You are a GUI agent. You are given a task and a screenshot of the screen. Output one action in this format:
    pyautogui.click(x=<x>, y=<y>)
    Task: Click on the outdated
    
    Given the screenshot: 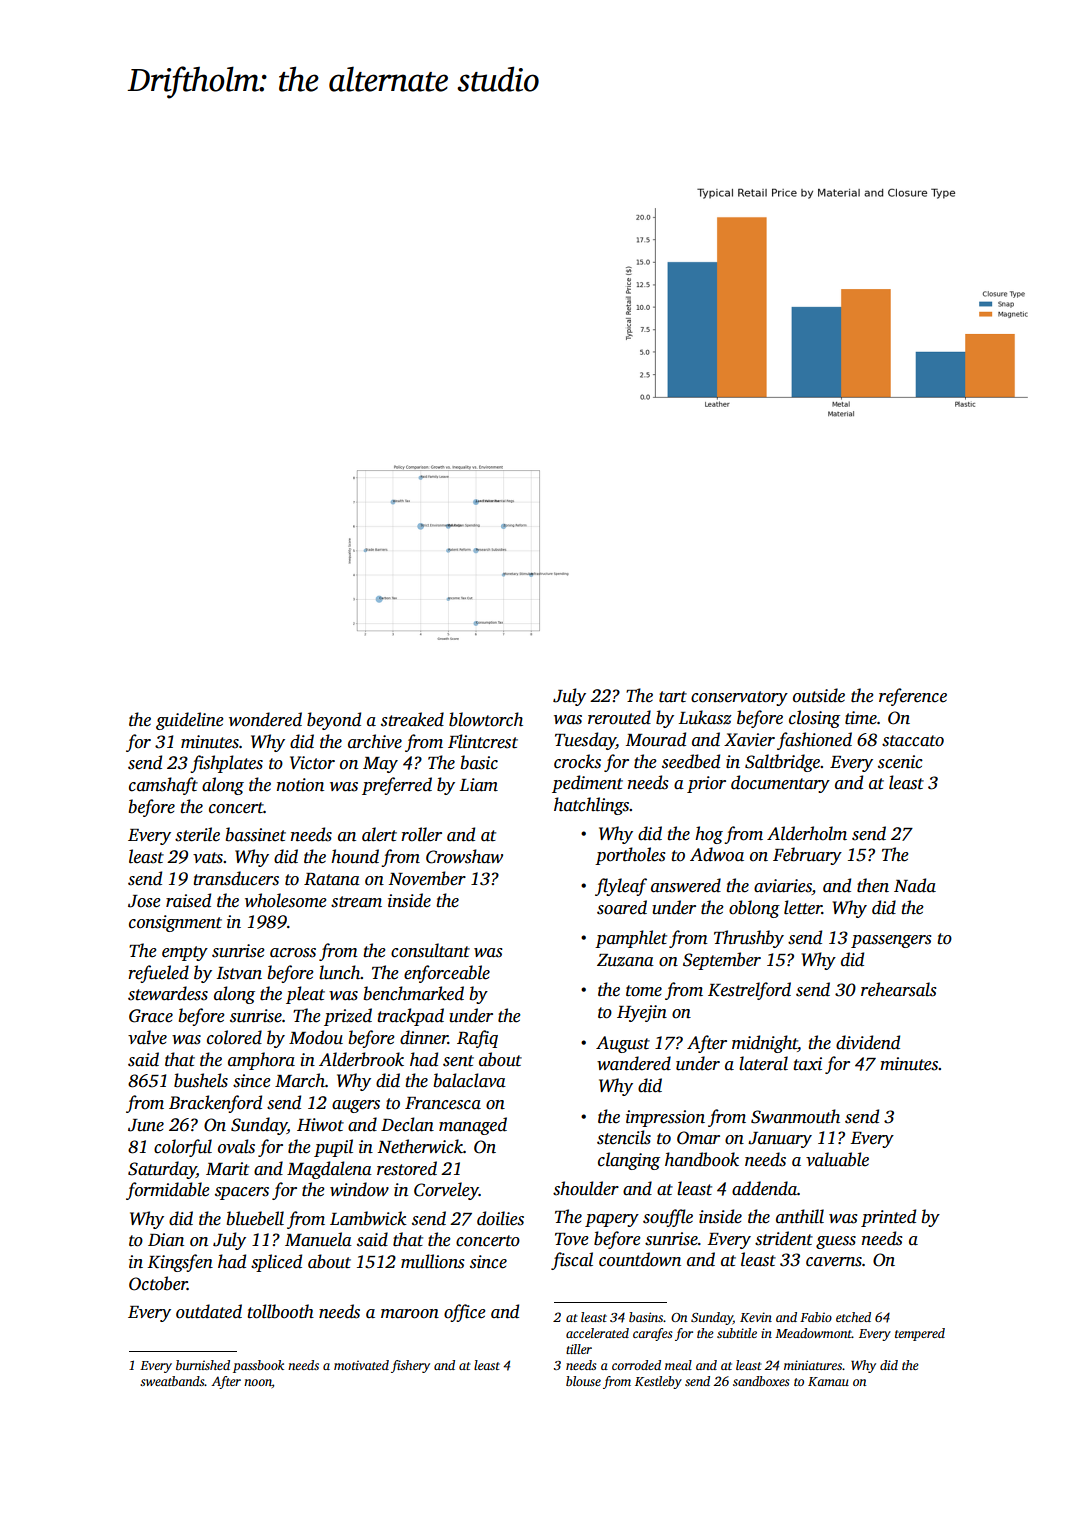 What is the action you would take?
    pyautogui.click(x=209, y=1311)
